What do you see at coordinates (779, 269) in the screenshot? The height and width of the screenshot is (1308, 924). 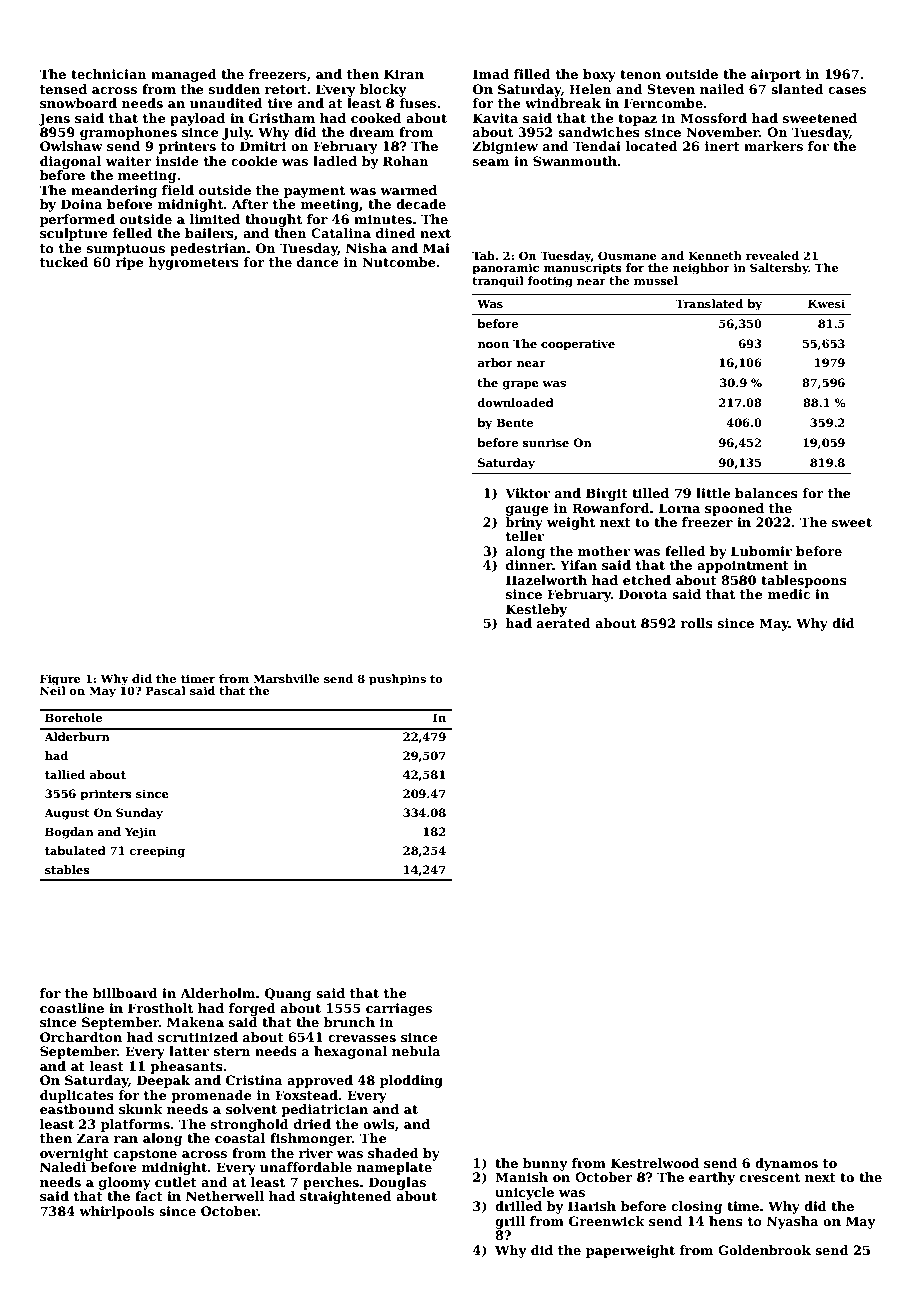 I see `Saltersby` at bounding box center [779, 269].
